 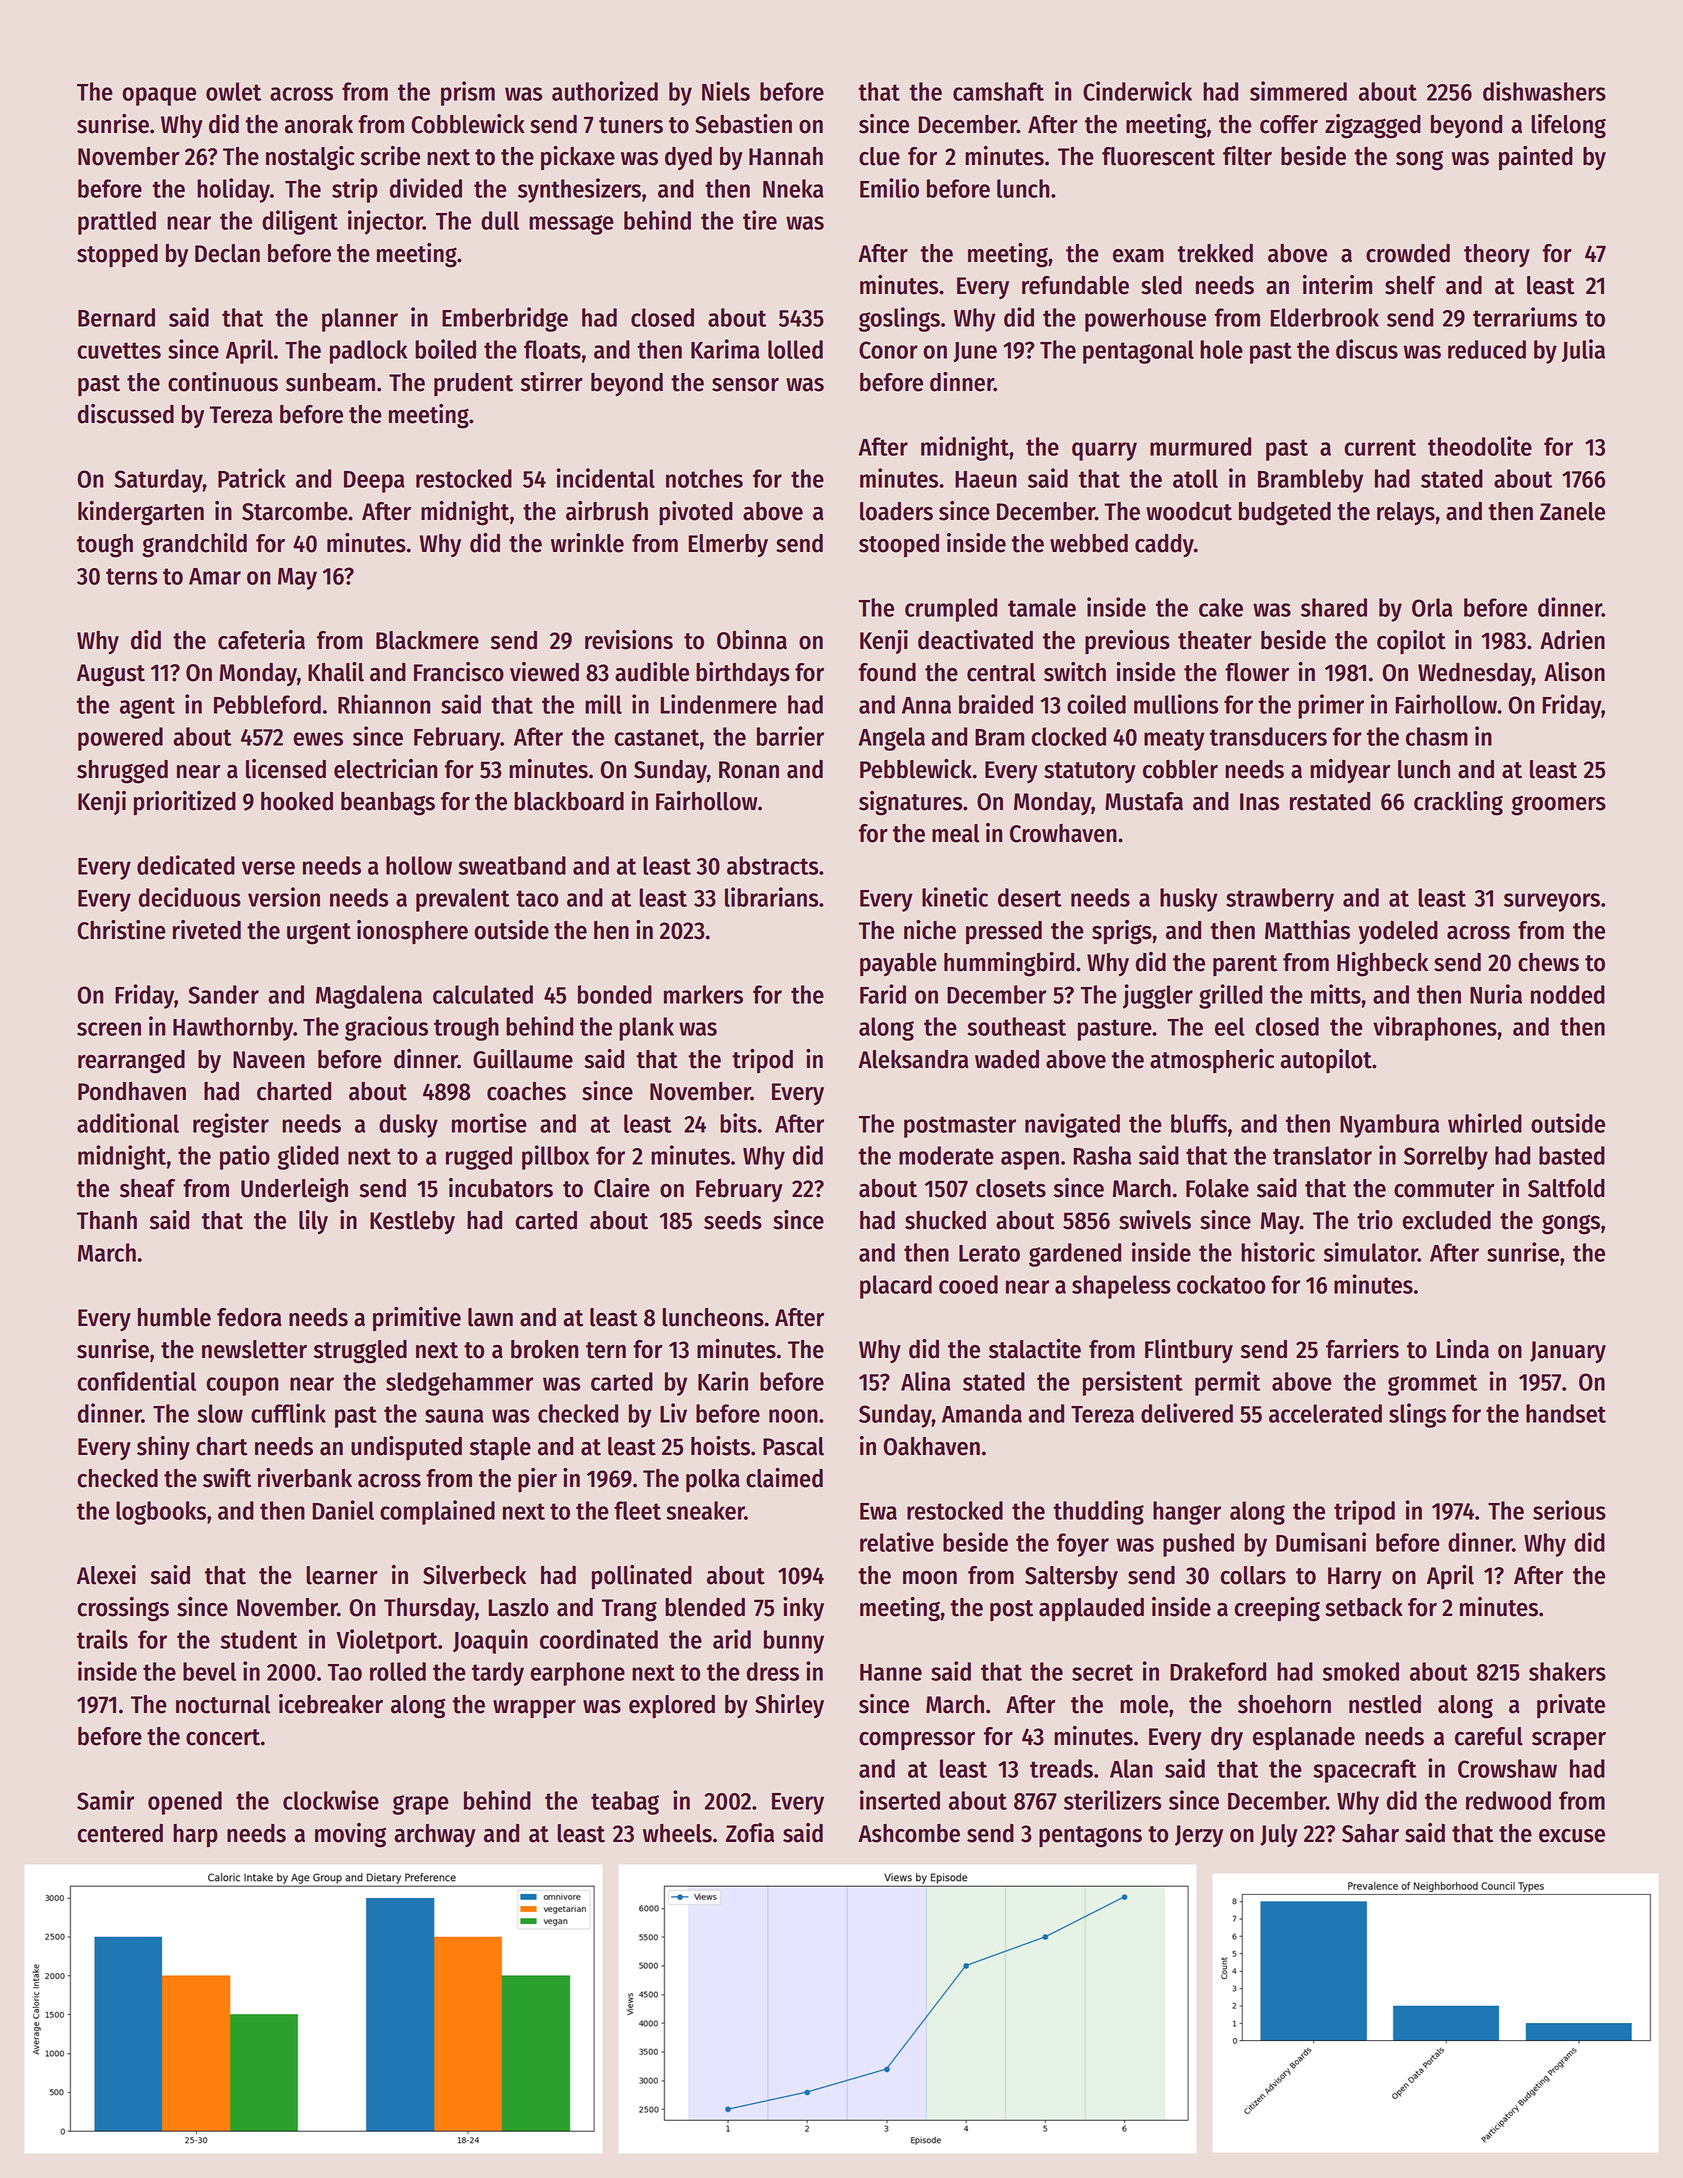 I want to click on Amar, so click(x=215, y=576).
